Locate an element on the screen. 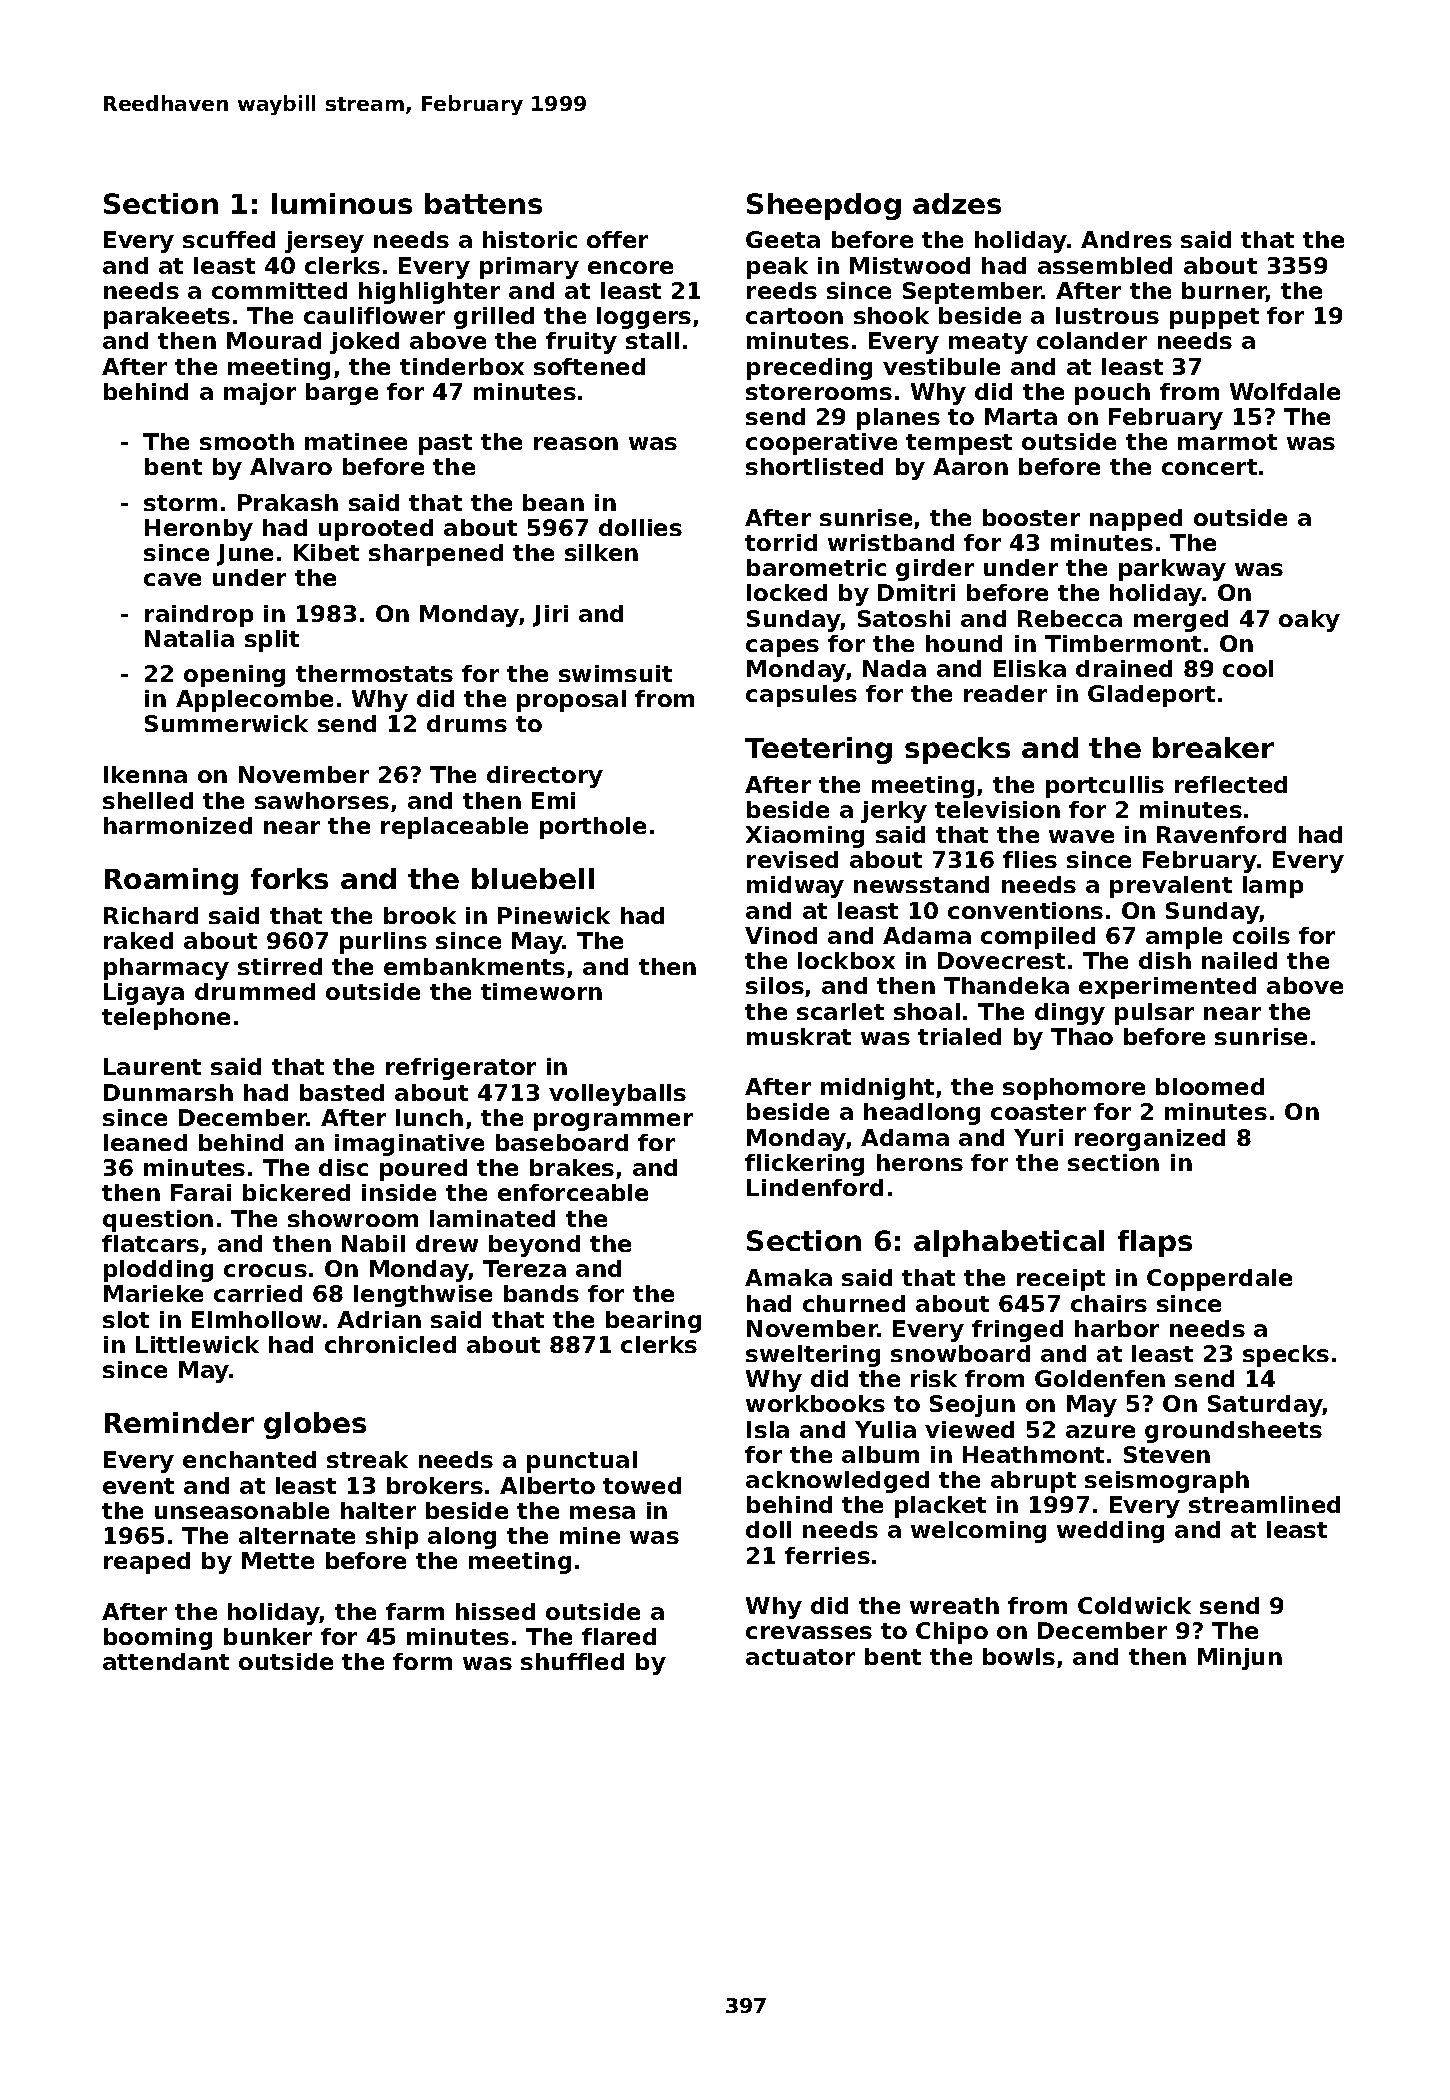 This screenshot has height=2100, width=1450. midnight is located at coordinates (877, 1089).
